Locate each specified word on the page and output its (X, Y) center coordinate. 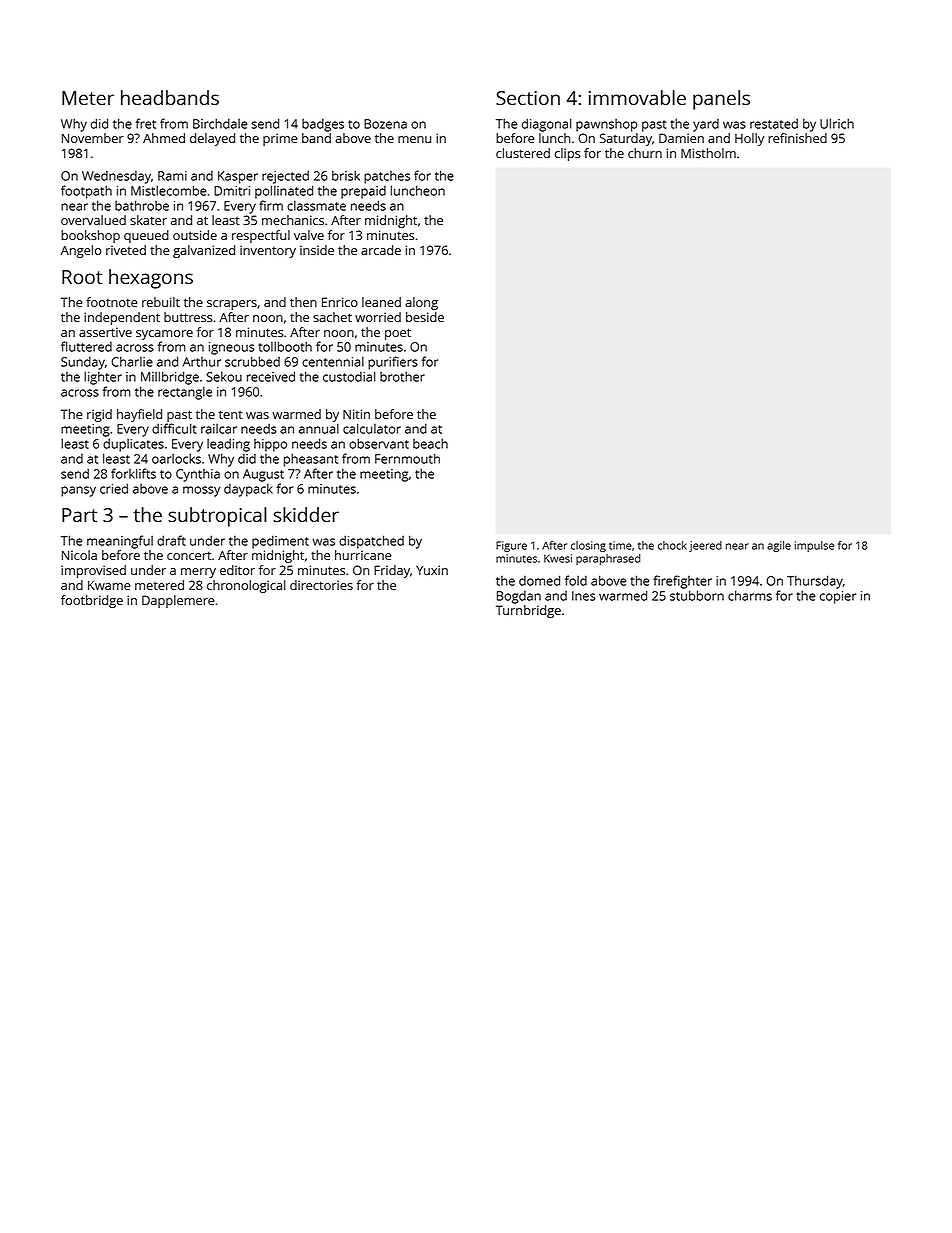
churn (645, 153)
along (421, 303)
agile (779, 546)
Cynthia (198, 475)
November (93, 138)
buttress (188, 317)
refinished (797, 138)
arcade (381, 250)
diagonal (547, 125)
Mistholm (708, 153)
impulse (814, 546)
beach (430, 443)
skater (148, 220)
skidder (306, 514)
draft (171, 540)
